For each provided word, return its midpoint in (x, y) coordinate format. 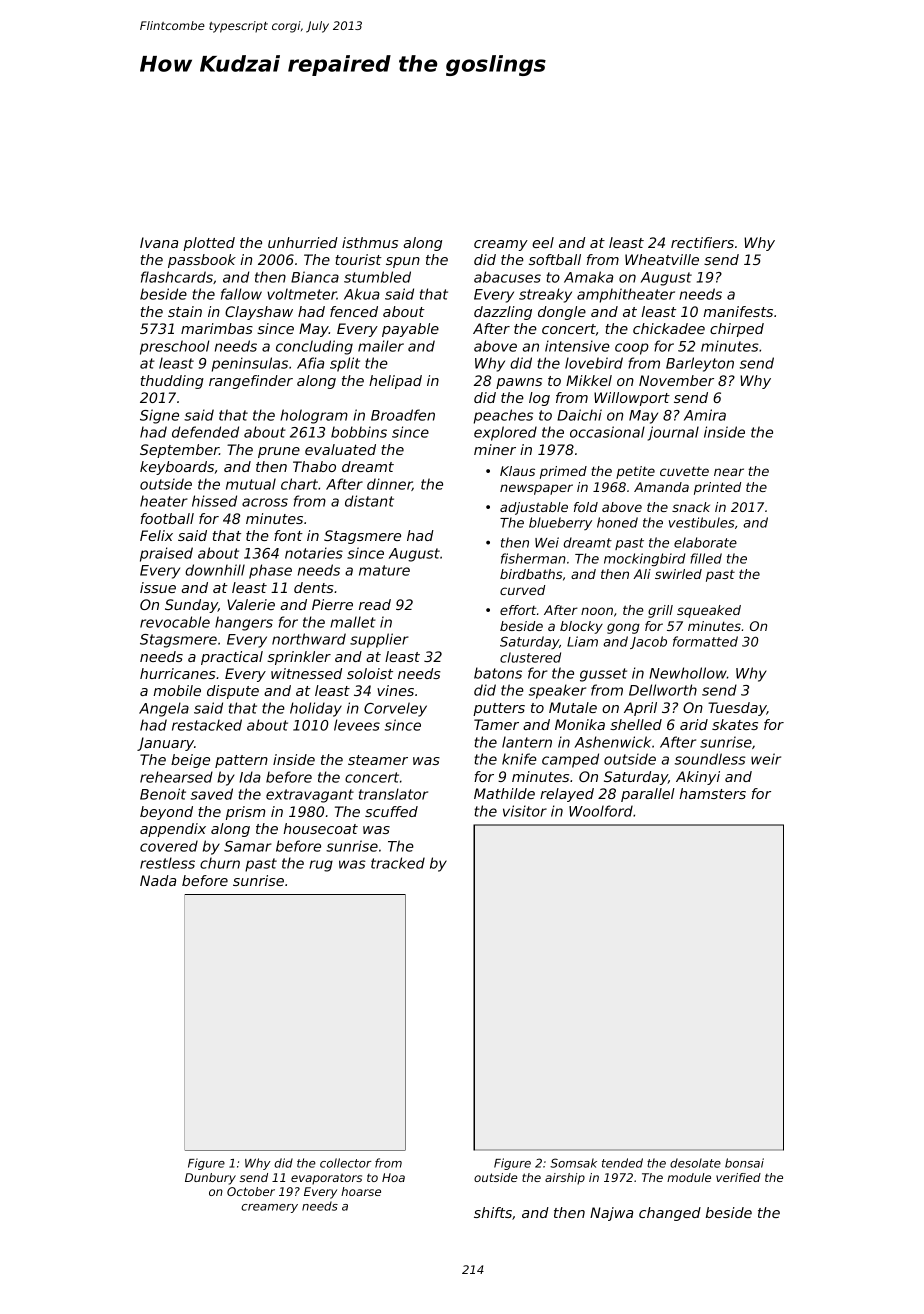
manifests (738, 311)
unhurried (303, 242)
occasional (607, 432)
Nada (158, 880)
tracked (398, 863)
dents (314, 587)
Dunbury (210, 1179)
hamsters (712, 793)
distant (369, 501)
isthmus (370, 242)
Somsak (573, 1163)
